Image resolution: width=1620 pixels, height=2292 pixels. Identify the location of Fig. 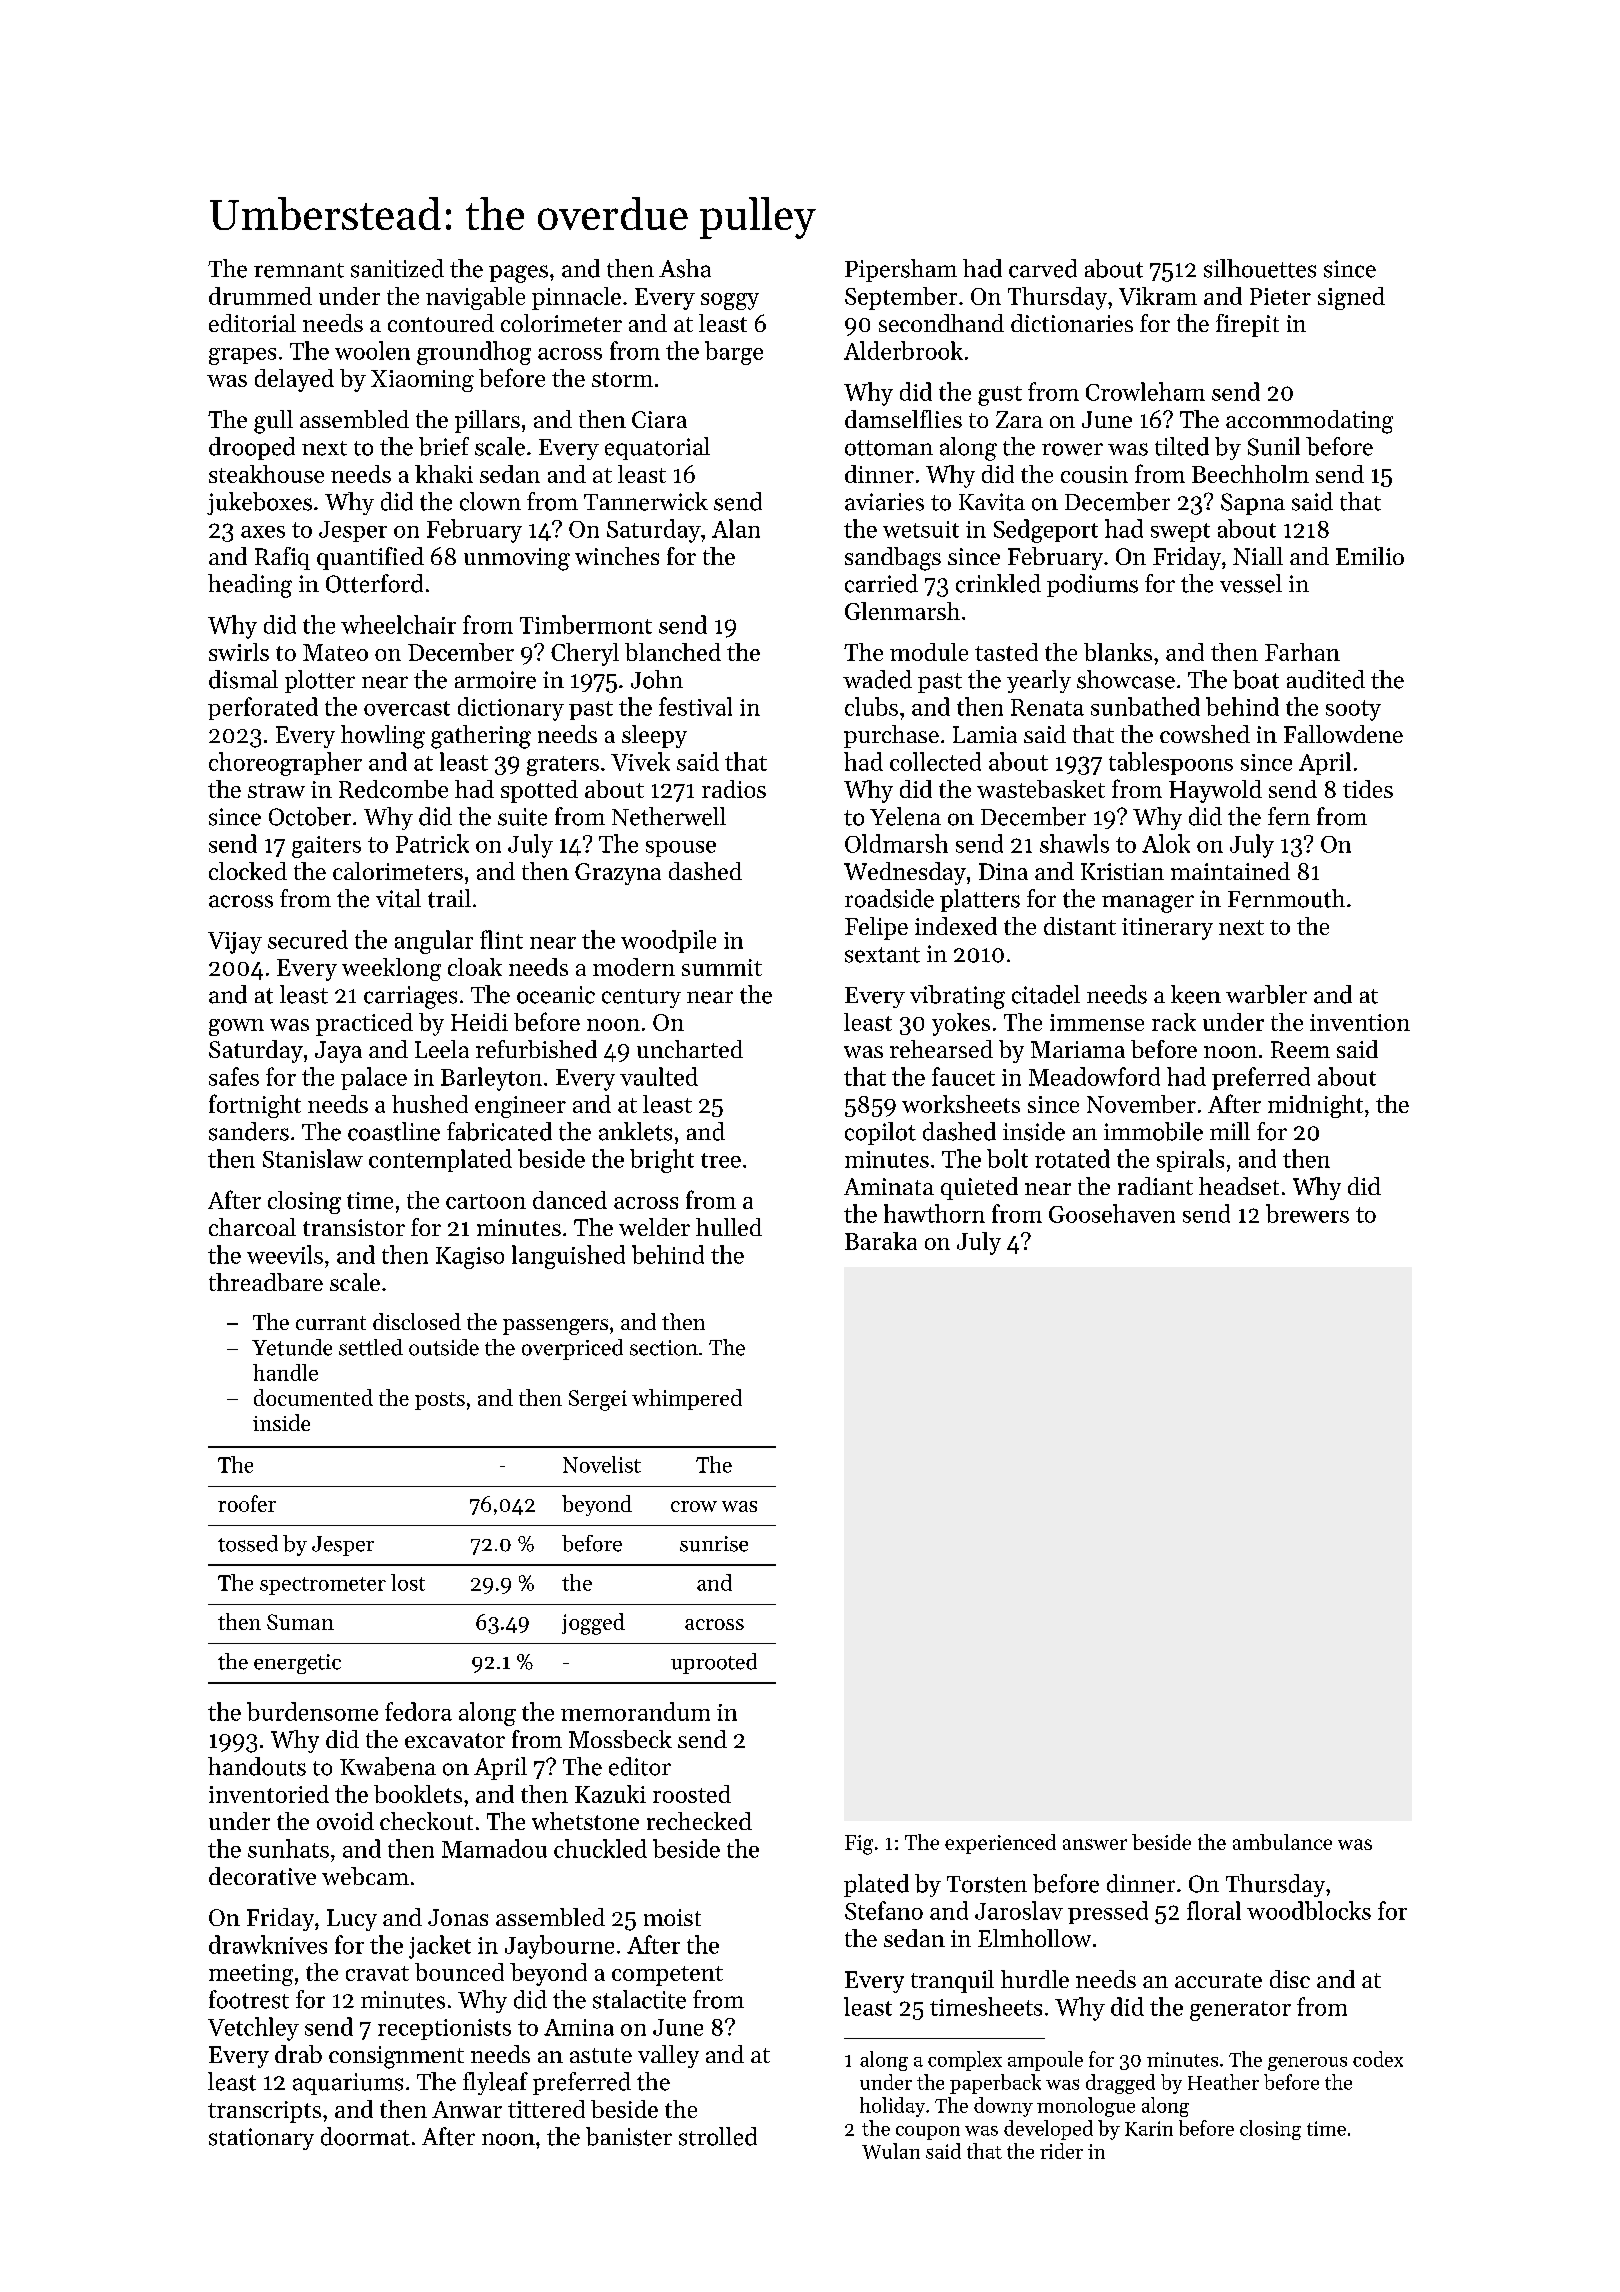
(859, 1845).
